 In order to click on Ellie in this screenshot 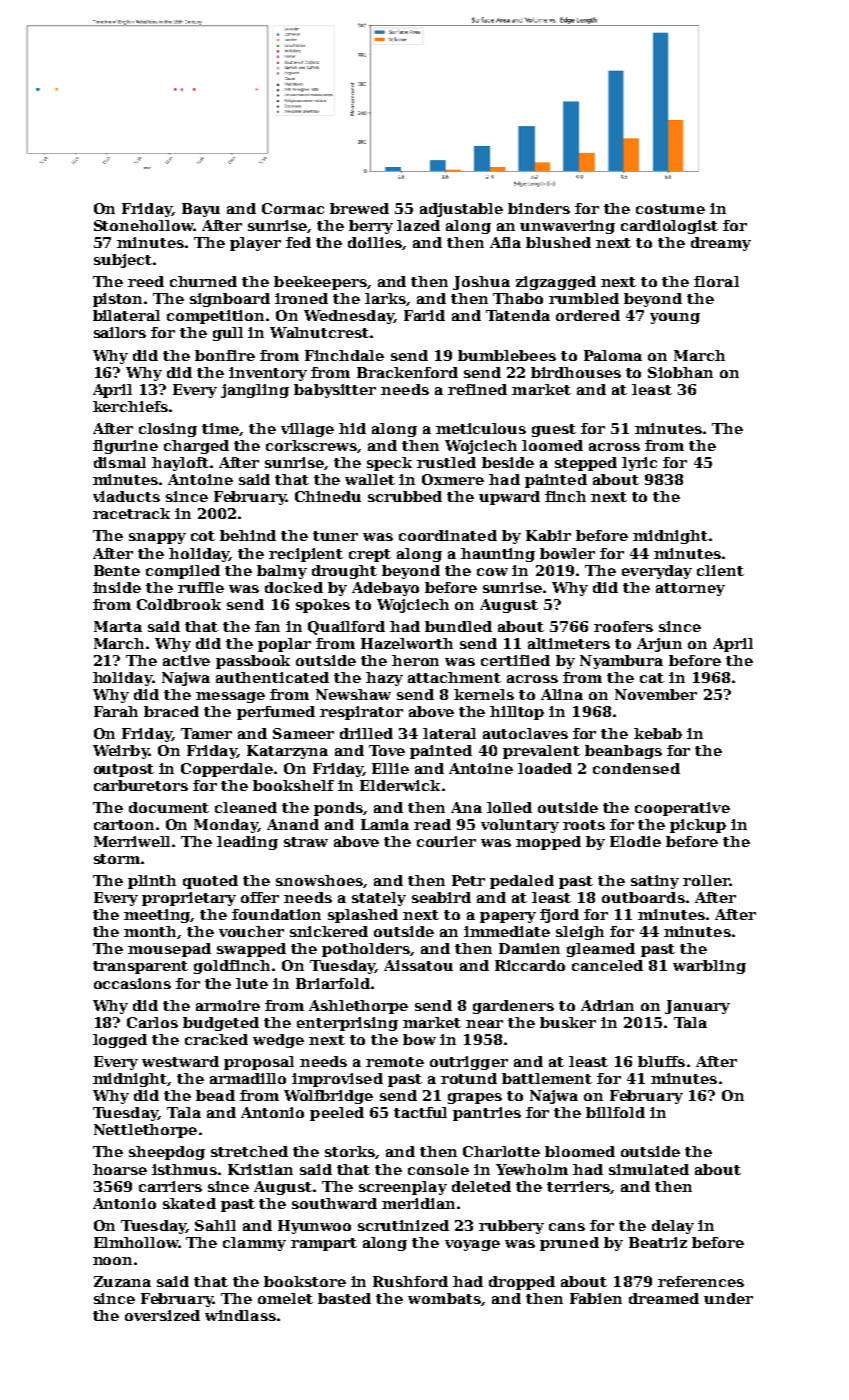, I will do `click(390, 768)`.
